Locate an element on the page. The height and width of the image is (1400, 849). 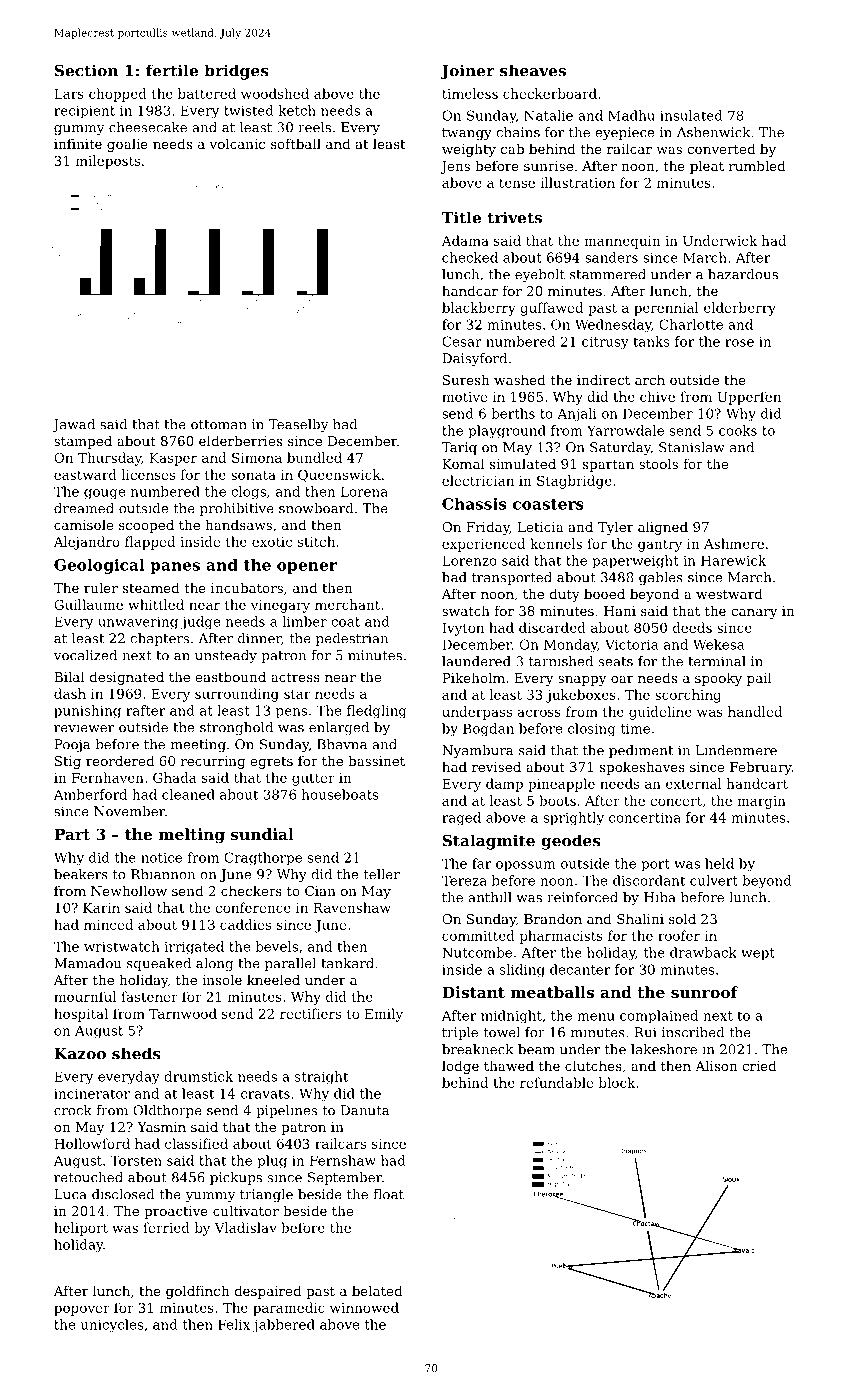
handled is located at coordinates (755, 711).
